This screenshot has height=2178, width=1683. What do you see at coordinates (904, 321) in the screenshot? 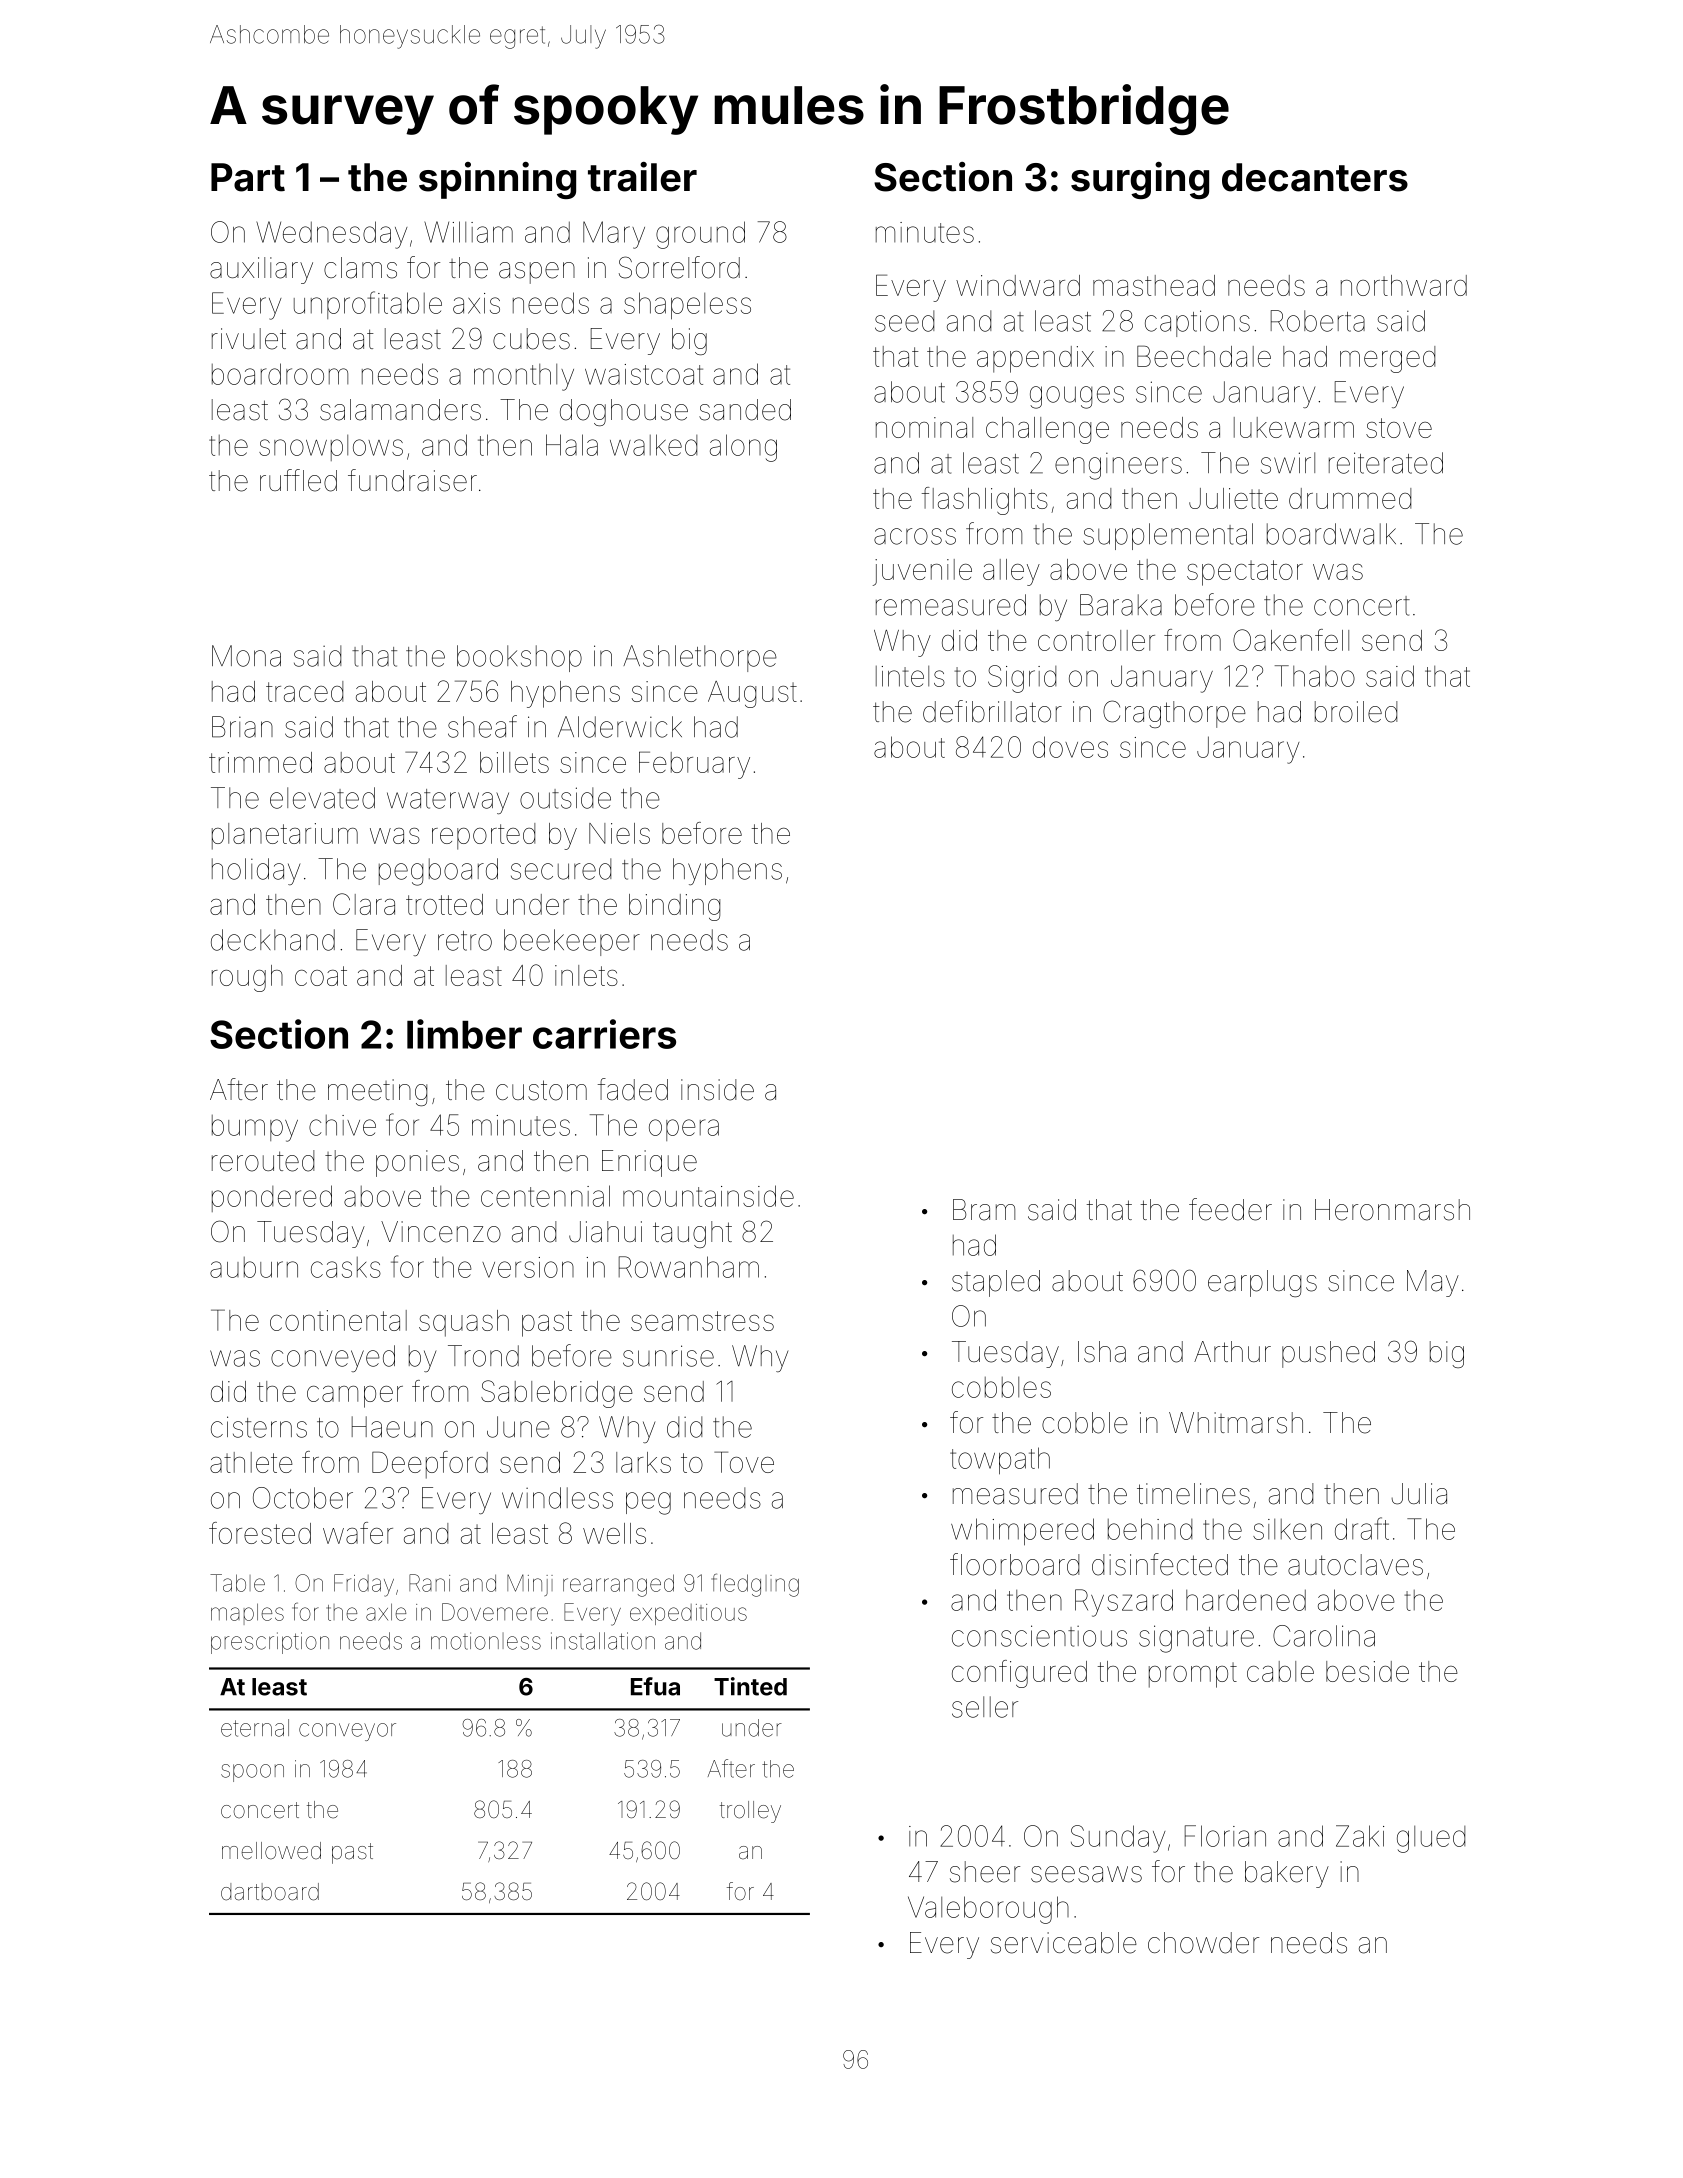
I see `seed` at bounding box center [904, 321].
